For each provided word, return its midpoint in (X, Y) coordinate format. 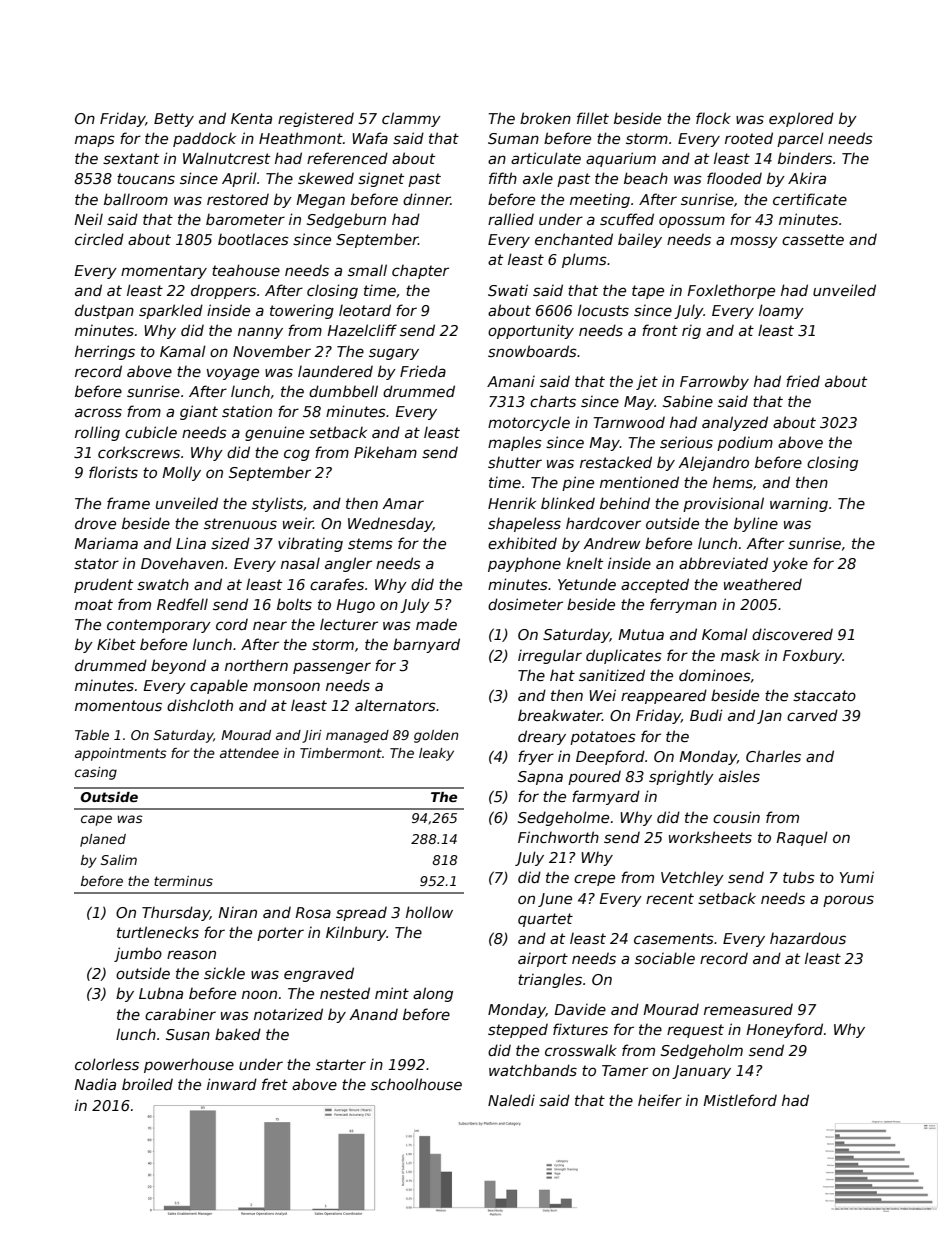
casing (96, 773)
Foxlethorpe (731, 292)
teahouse (246, 270)
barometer (245, 219)
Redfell (182, 604)
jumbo (138, 954)
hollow (429, 912)
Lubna (161, 993)
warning (799, 504)
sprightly (681, 777)
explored (801, 119)
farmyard (606, 797)
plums (584, 260)
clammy (411, 119)
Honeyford (784, 1030)
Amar (403, 503)
